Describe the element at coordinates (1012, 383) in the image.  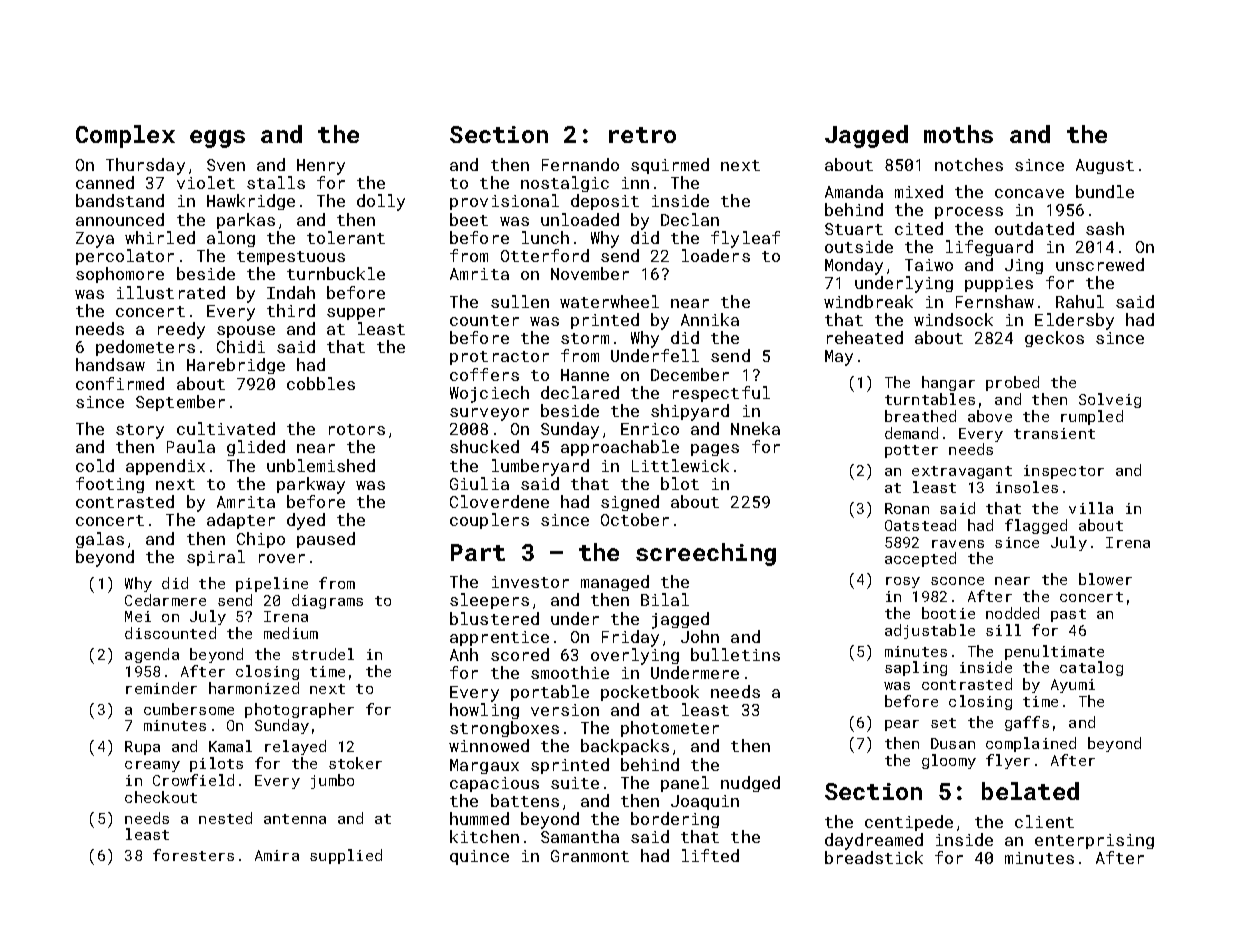
I see `probed` at that location.
